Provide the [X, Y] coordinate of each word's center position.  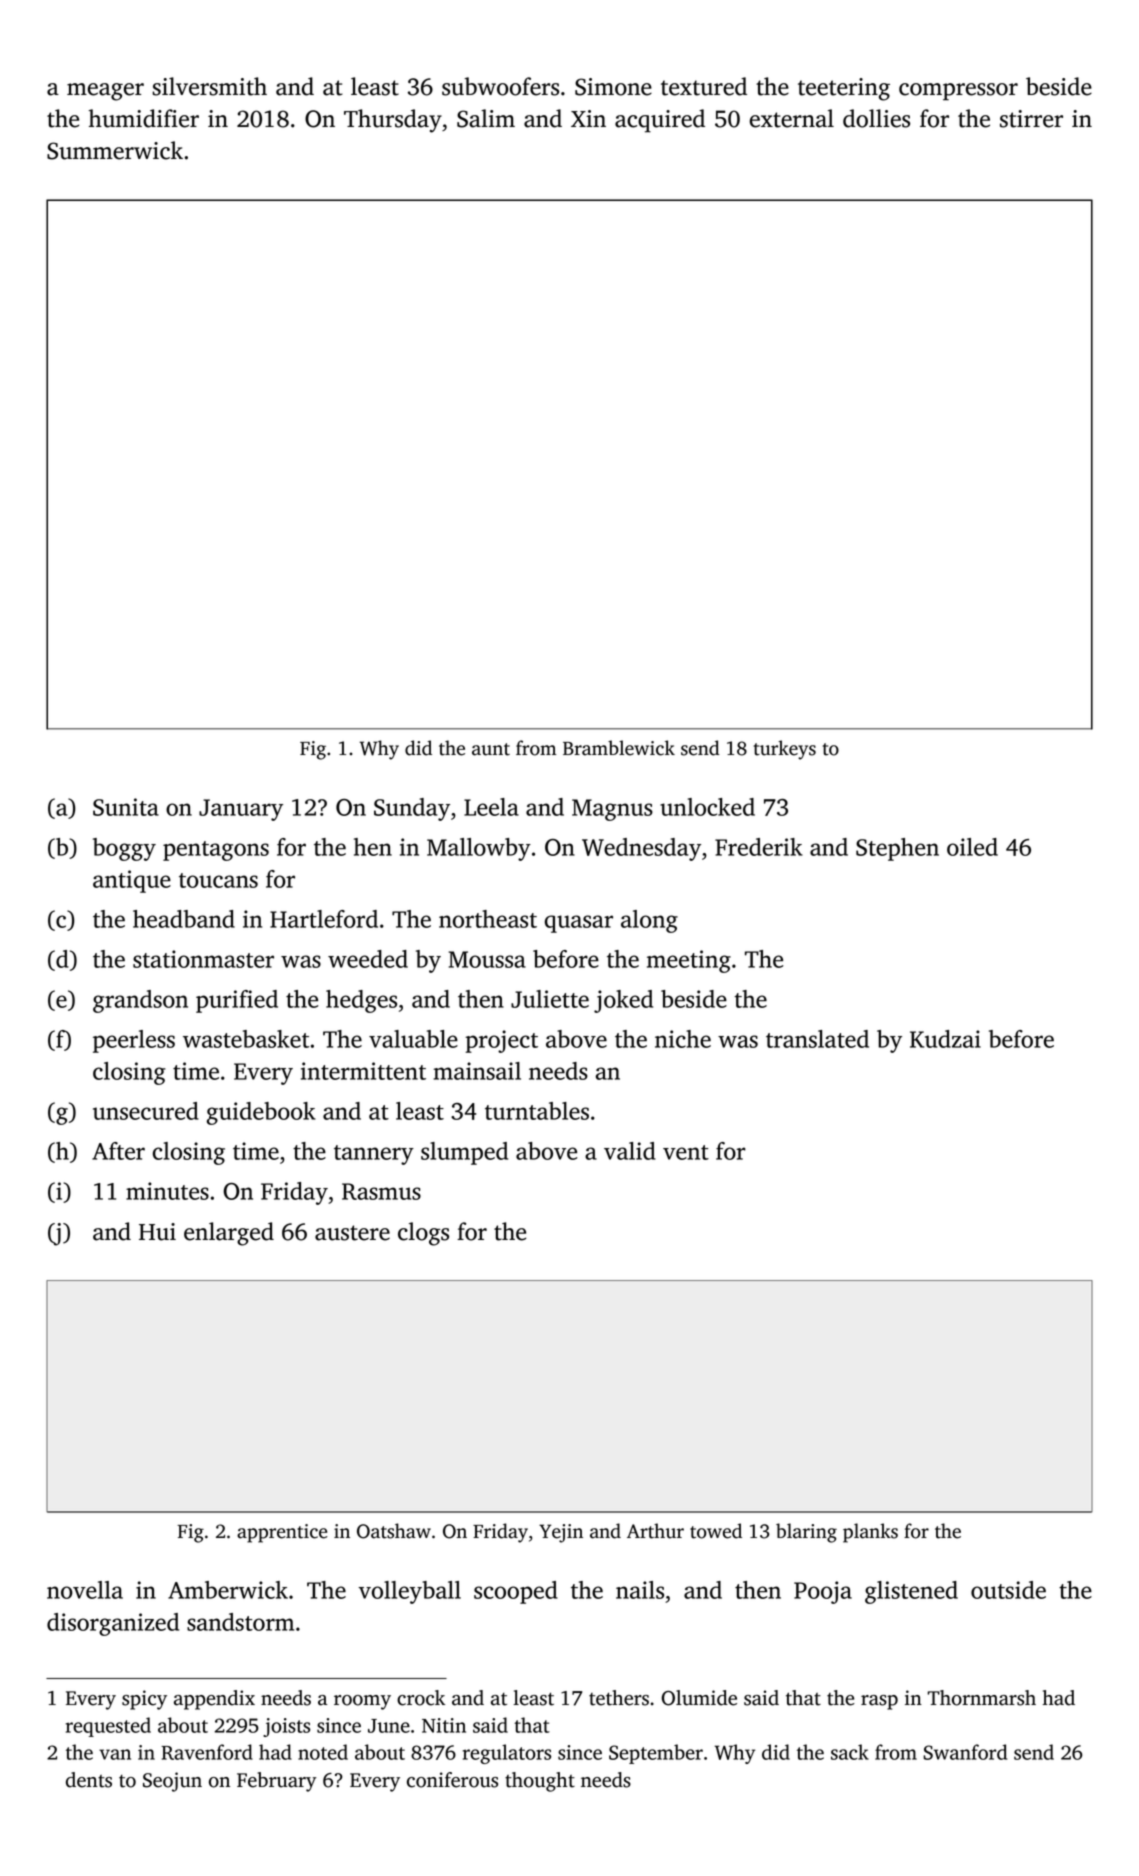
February [277, 1782]
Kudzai [945, 1039]
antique [132, 881]
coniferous [452, 1780]
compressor [958, 92]
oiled [972, 847]
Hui [157, 1232]
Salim [486, 118]
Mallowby [479, 849]
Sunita [126, 807]
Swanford [965, 1752]
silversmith [209, 86]
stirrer [1031, 119]
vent [686, 1152]
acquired [660, 121]
